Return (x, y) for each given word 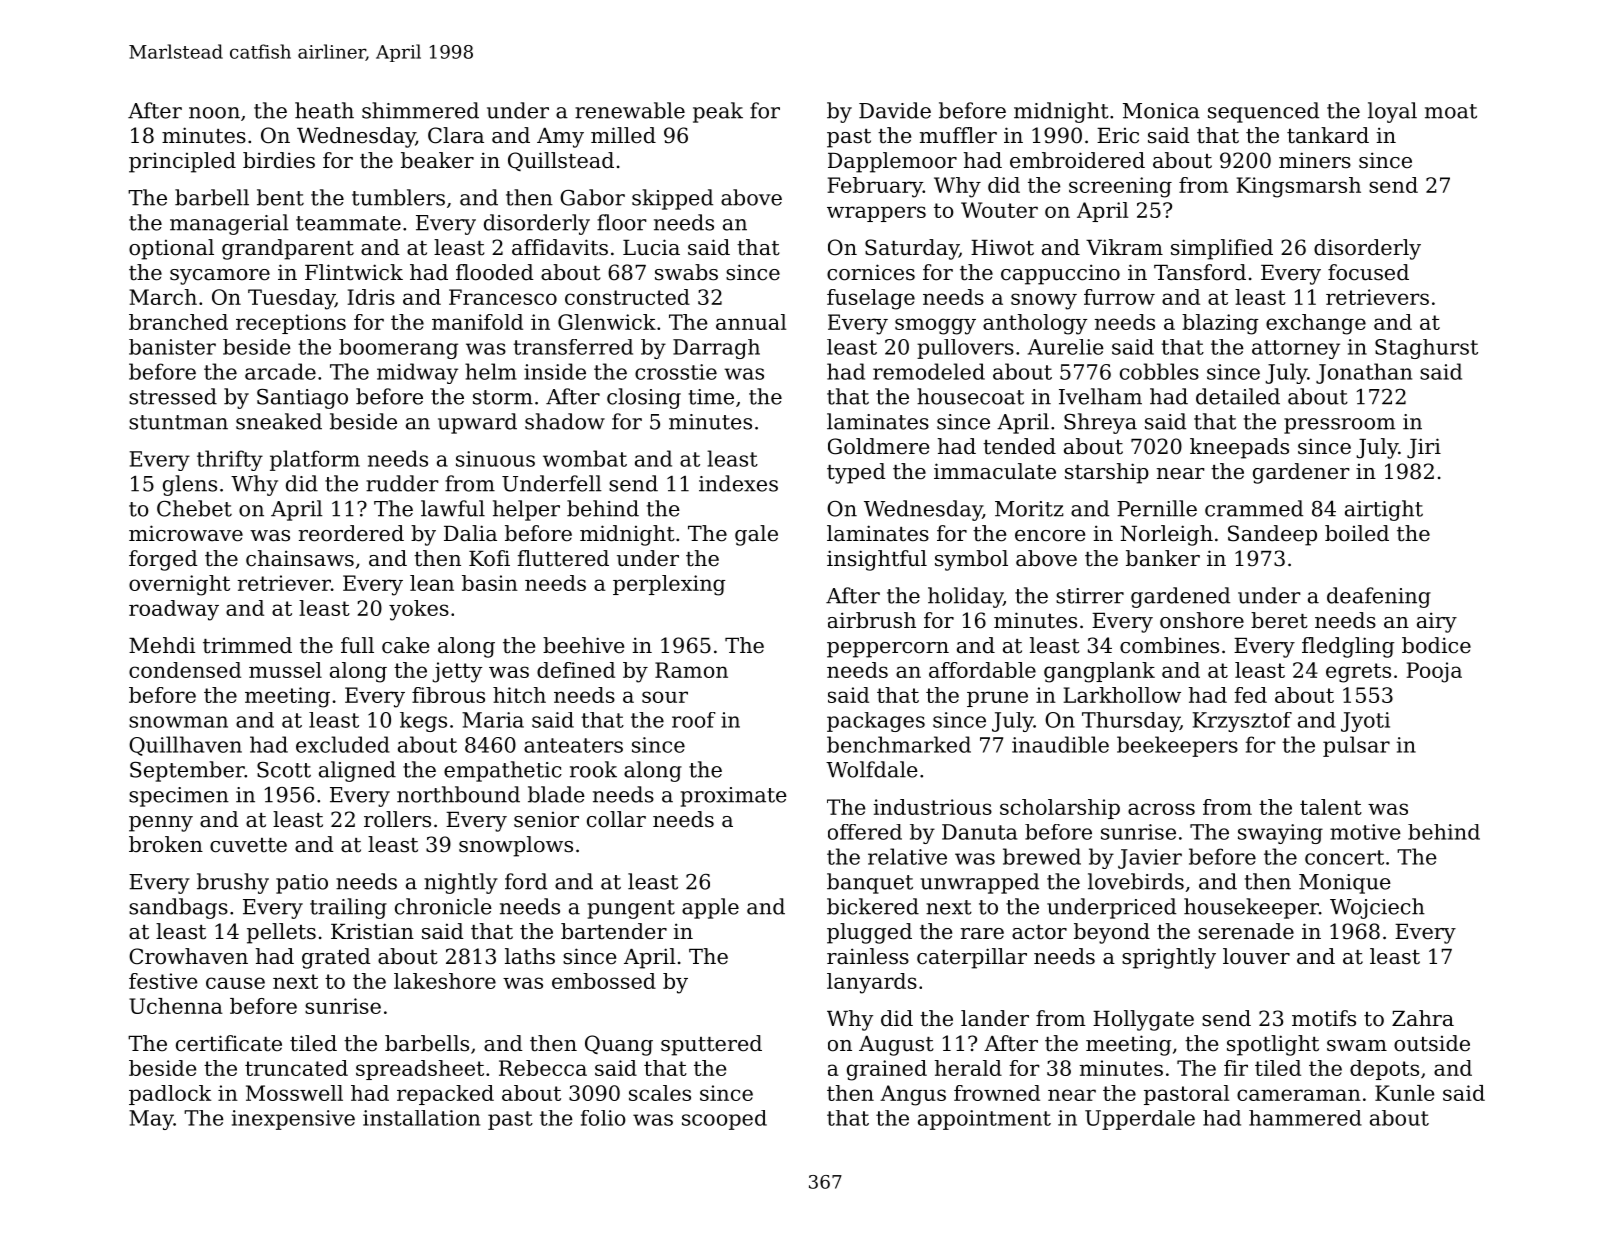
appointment (984, 1120)
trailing (348, 908)
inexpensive (293, 1120)
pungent (631, 909)
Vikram (1124, 247)
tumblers (398, 197)
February (875, 187)
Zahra (1423, 1018)
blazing (1220, 324)
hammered (1305, 1118)
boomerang (398, 349)
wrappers (876, 214)
